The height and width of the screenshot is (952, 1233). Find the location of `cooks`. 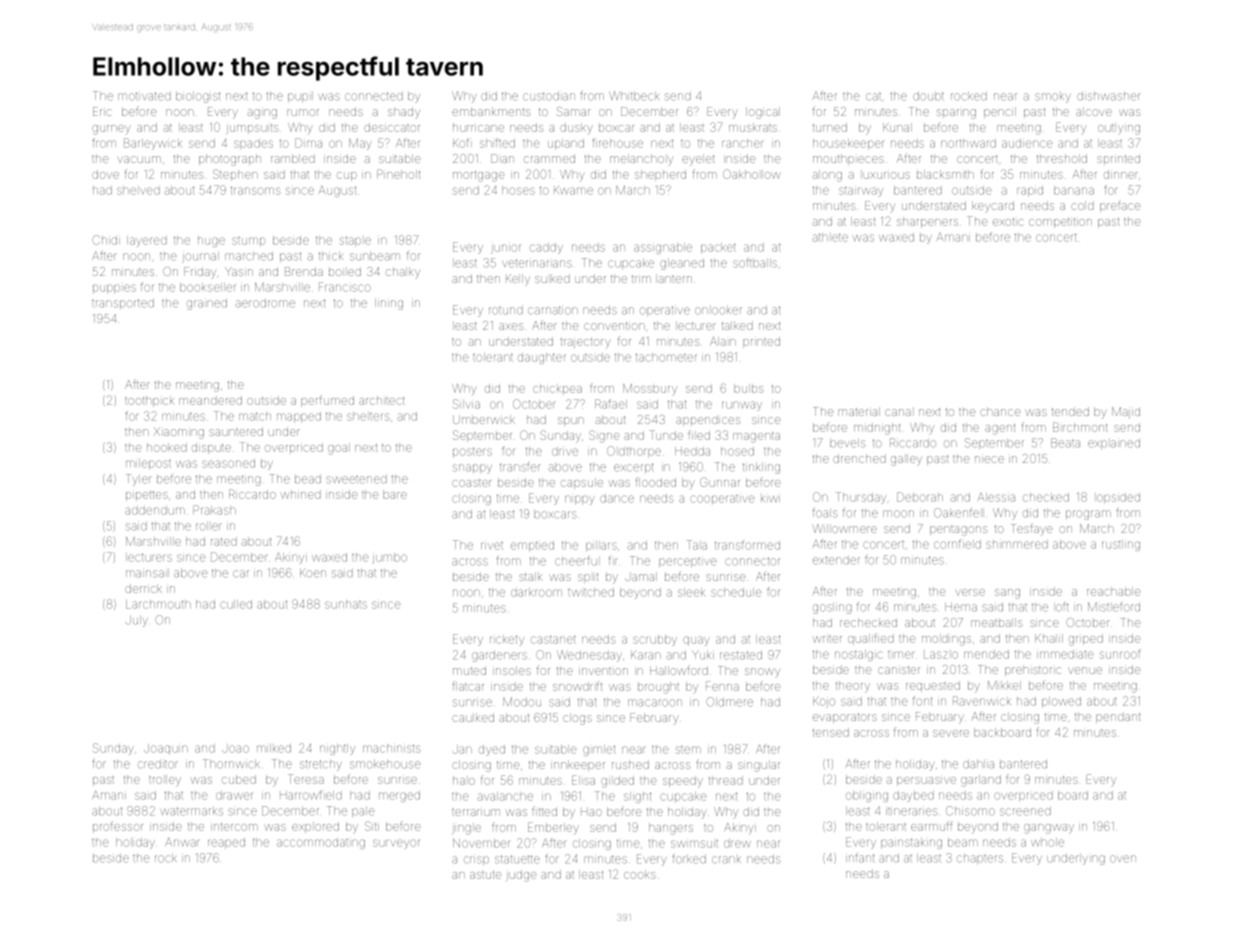

cooks is located at coordinates (640, 874).
